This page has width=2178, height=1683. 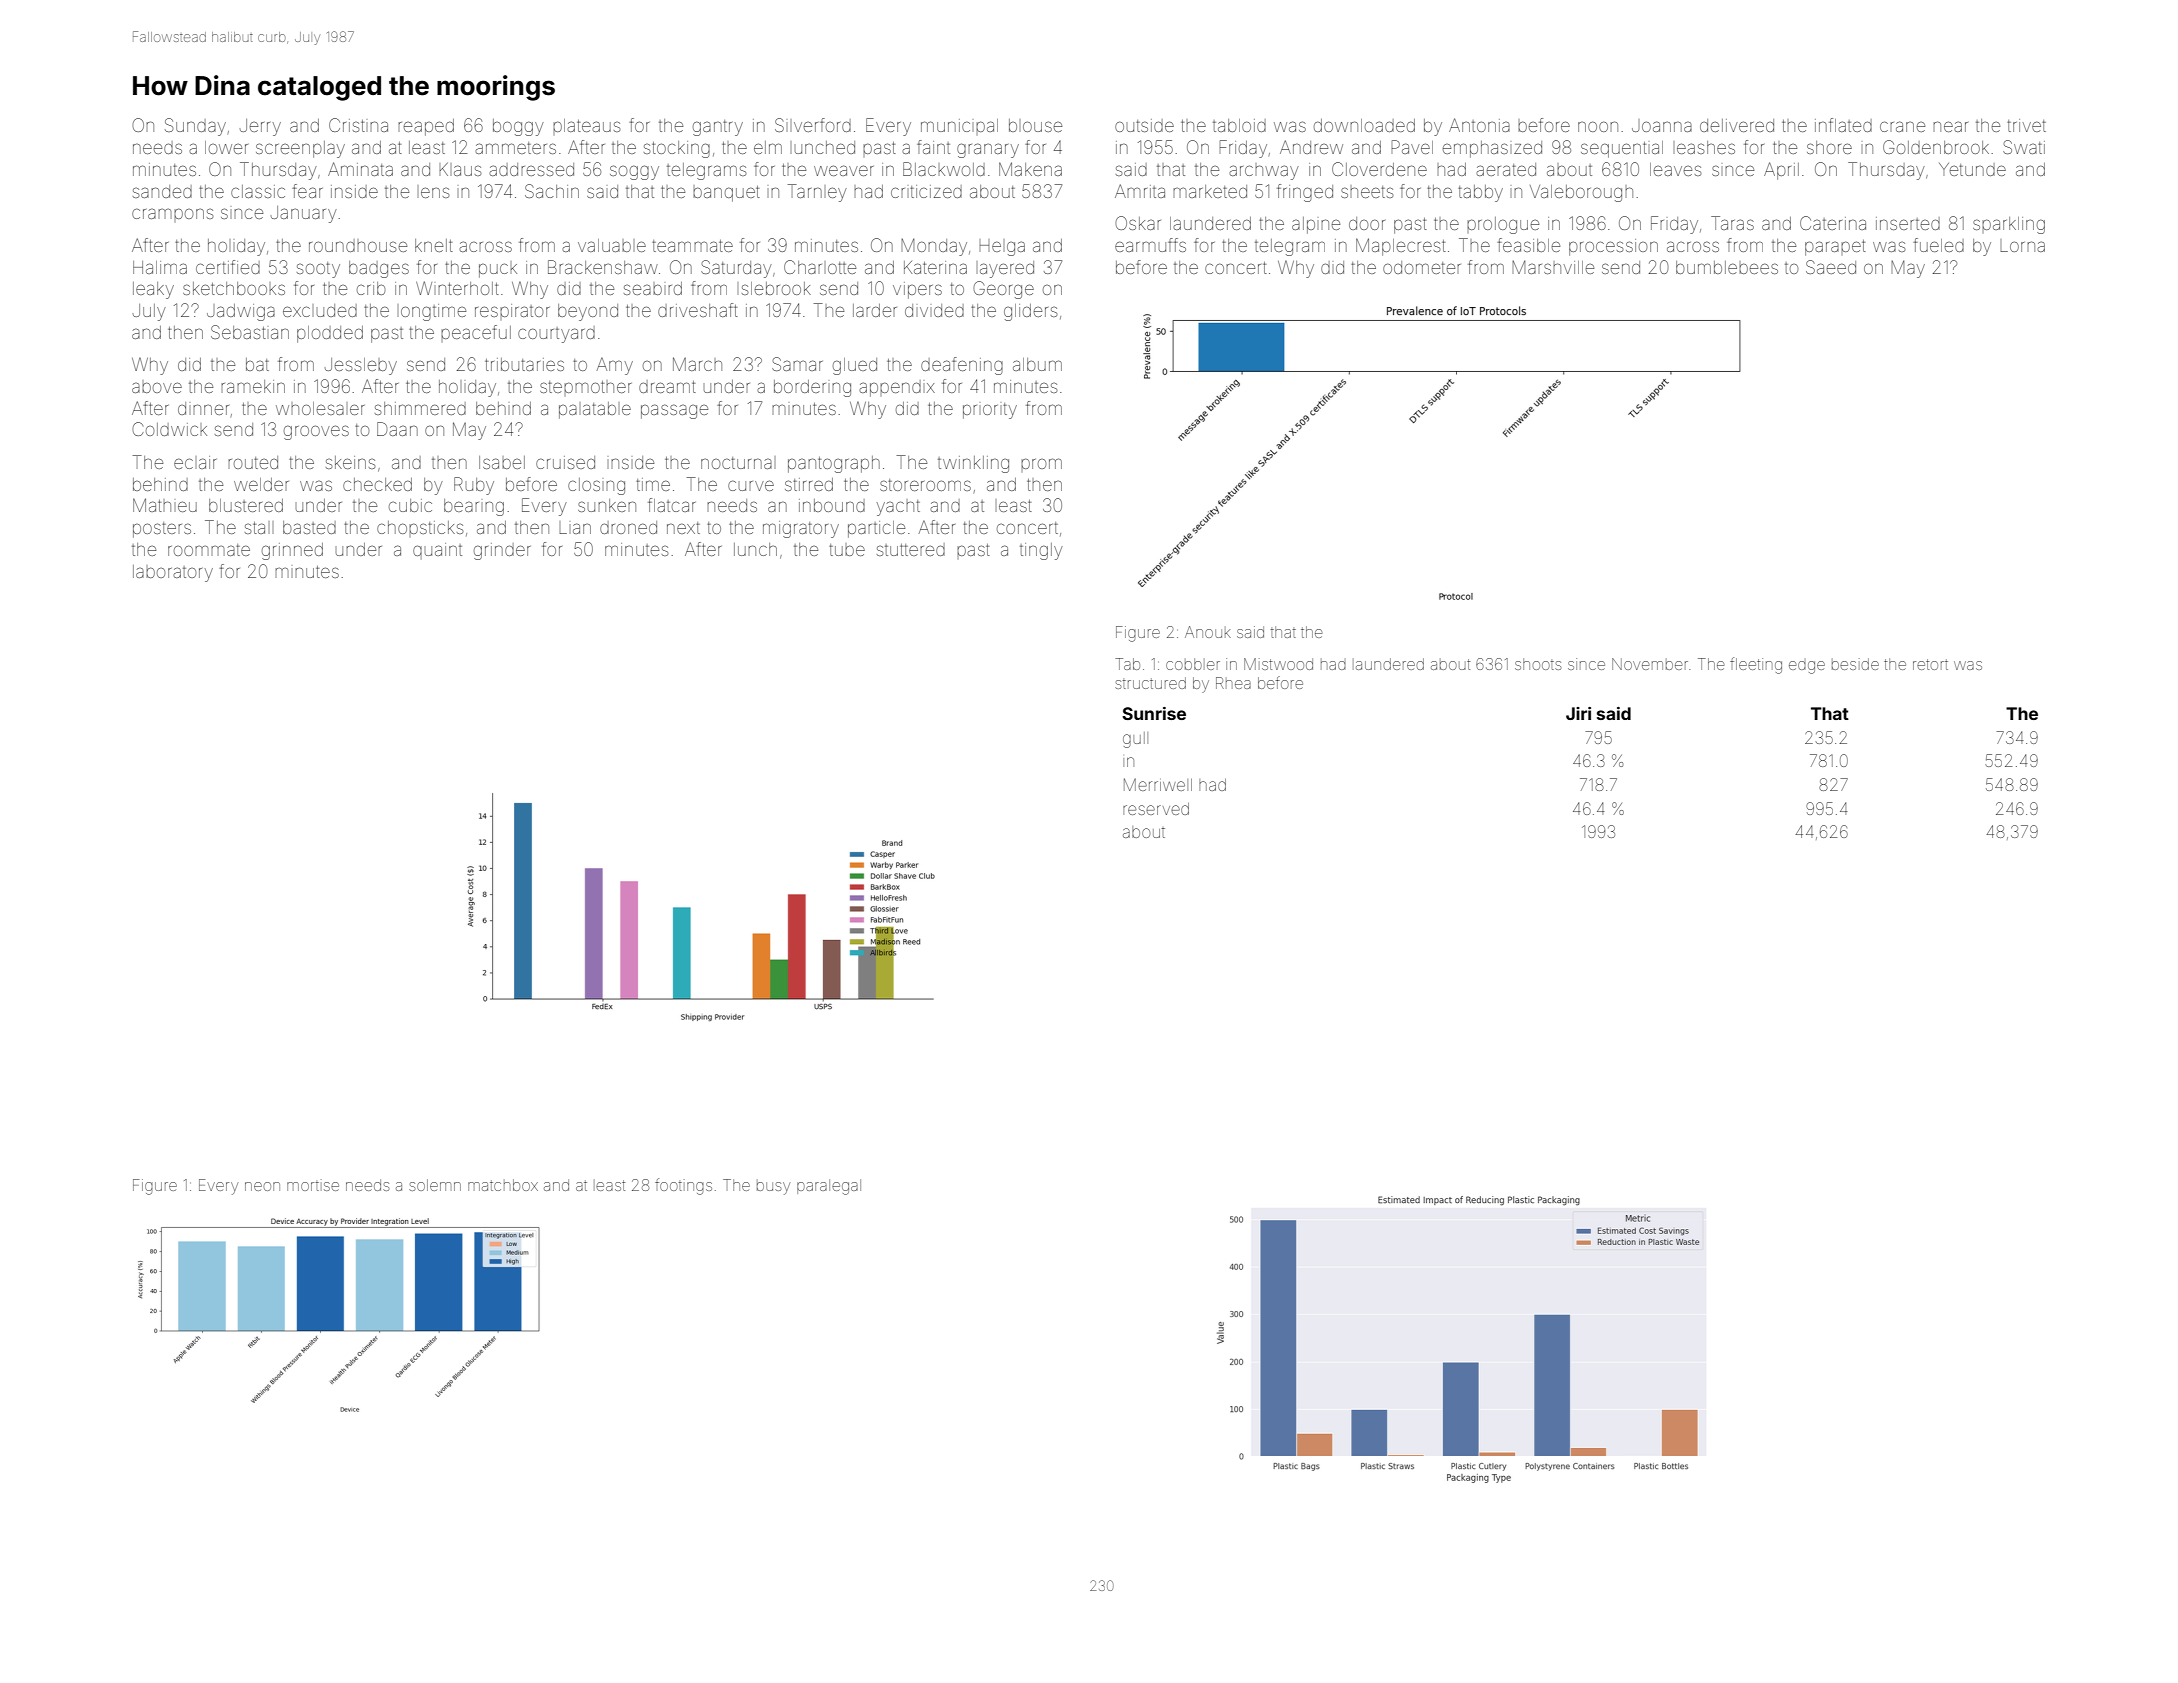 What do you see at coordinates (165, 505) in the page?
I see `Mathieu` at bounding box center [165, 505].
